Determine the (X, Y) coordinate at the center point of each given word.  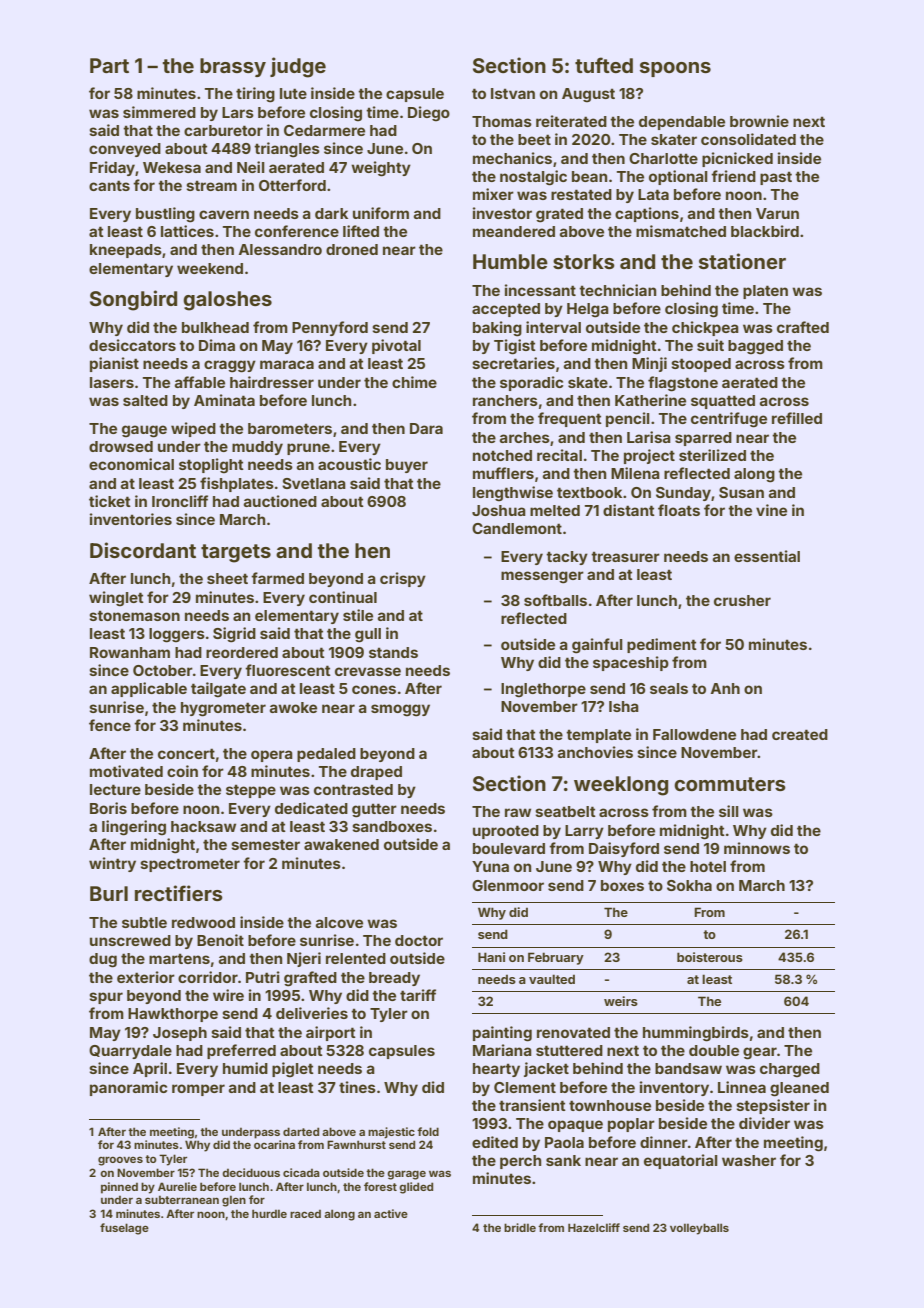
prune (308, 449)
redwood (203, 922)
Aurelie (177, 1186)
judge (298, 67)
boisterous (710, 957)
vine (771, 510)
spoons (675, 69)
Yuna (490, 866)
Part (109, 65)
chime (414, 382)
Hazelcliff (594, 1227)
